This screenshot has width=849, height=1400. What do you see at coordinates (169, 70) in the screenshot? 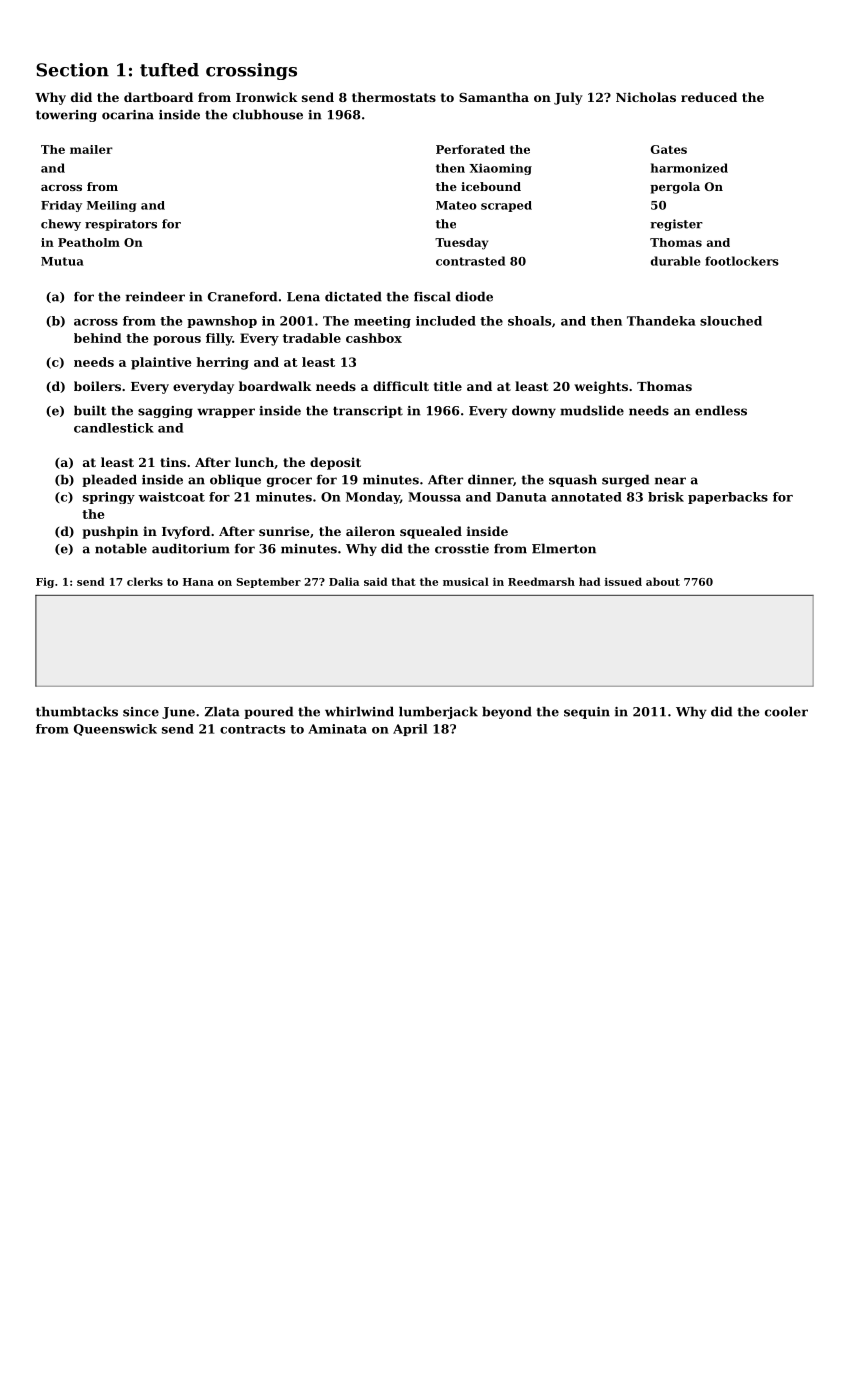
I see `tufted` at bounding box center [169, 70].
